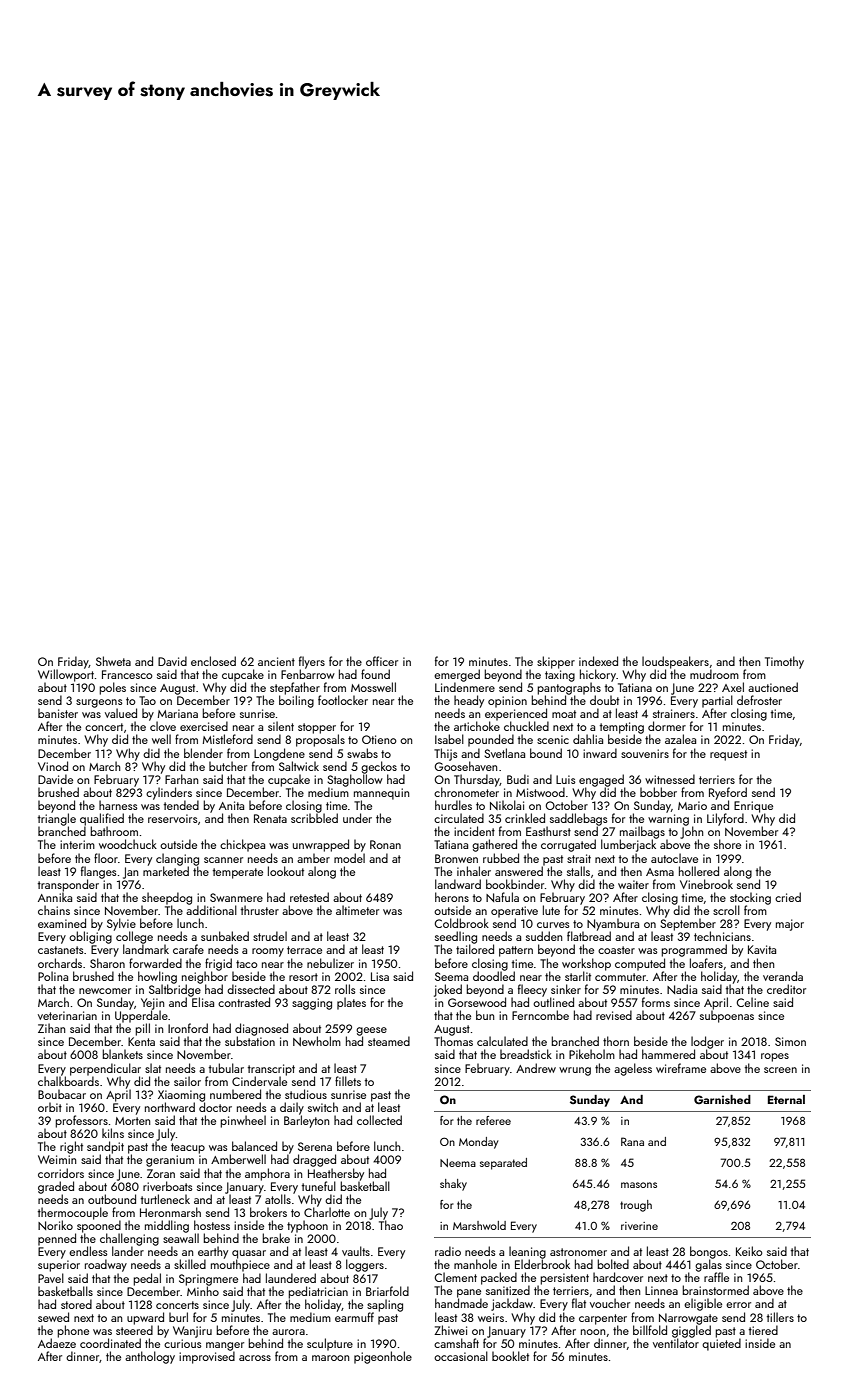  What do you see at coordinates (598, 661) in the screenshot?
I see `indexed` at bounding box center [598, 661].
